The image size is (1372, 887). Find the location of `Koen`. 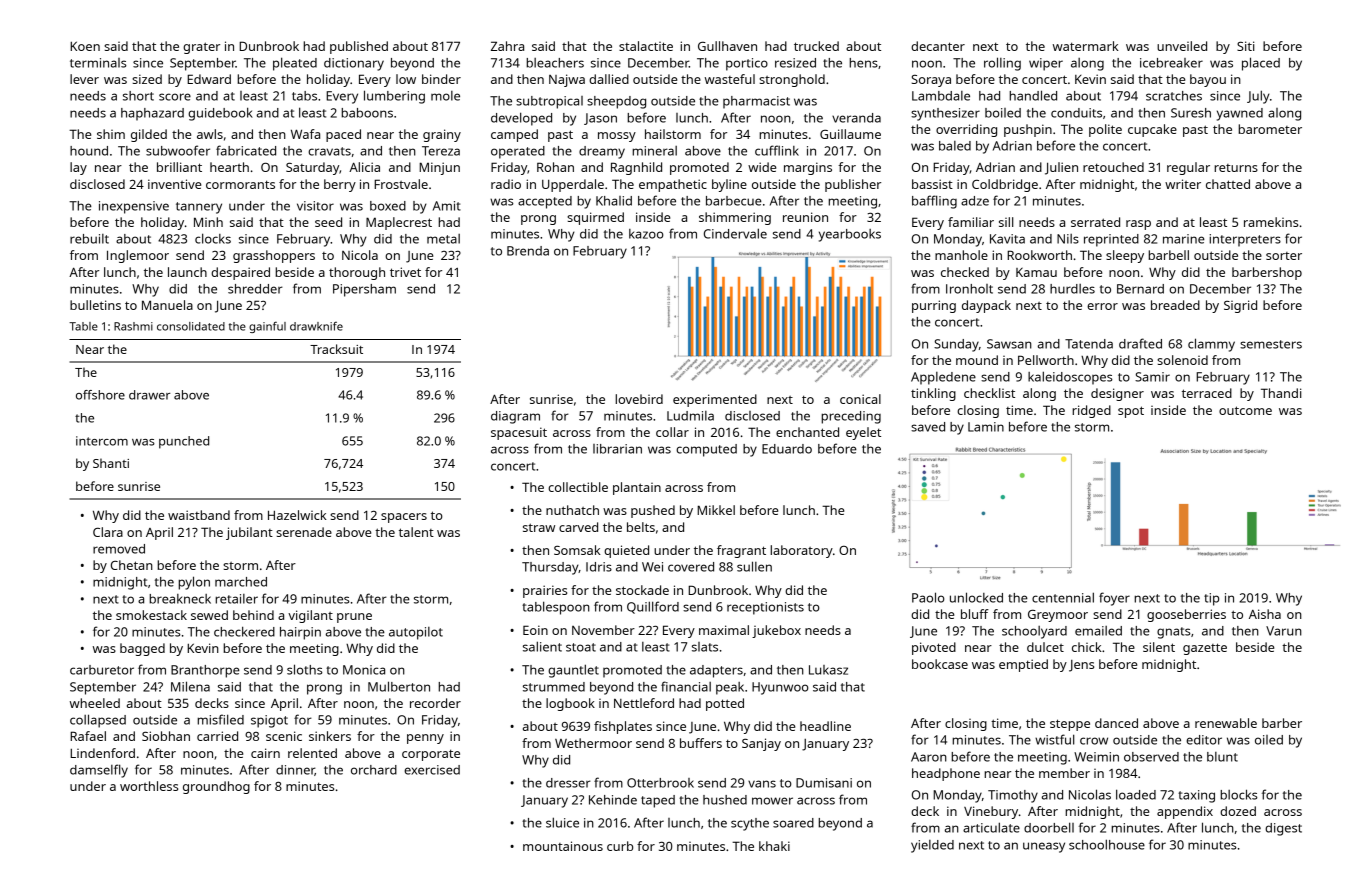

Koen is located at coordinates (85, 46).
